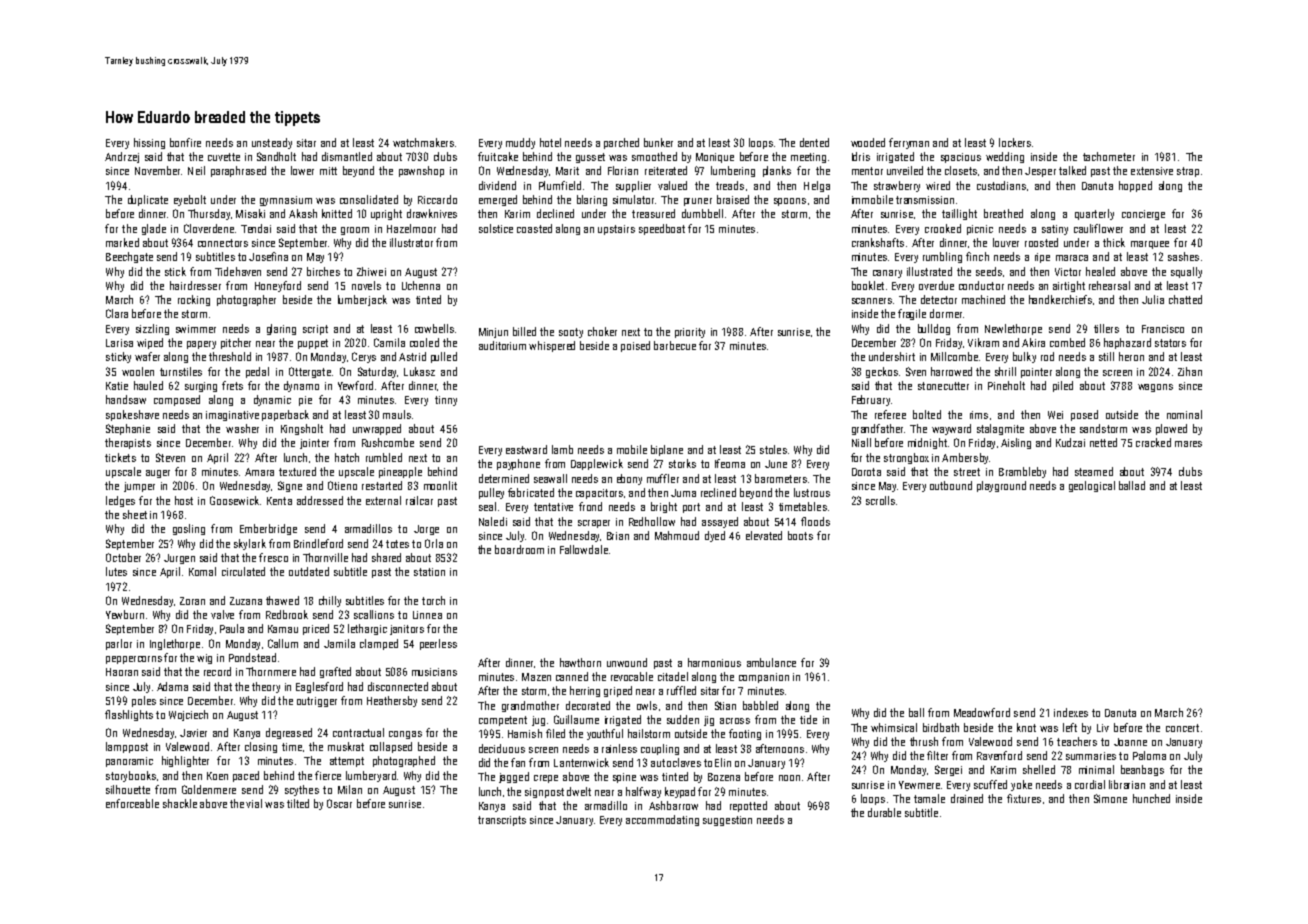 Image resolution: width=1308 pixels, height=924 pixels. What do you see at coordinates (550, 142) in the screenshot?
I see `hotel` at bounding box center [550, 142].
